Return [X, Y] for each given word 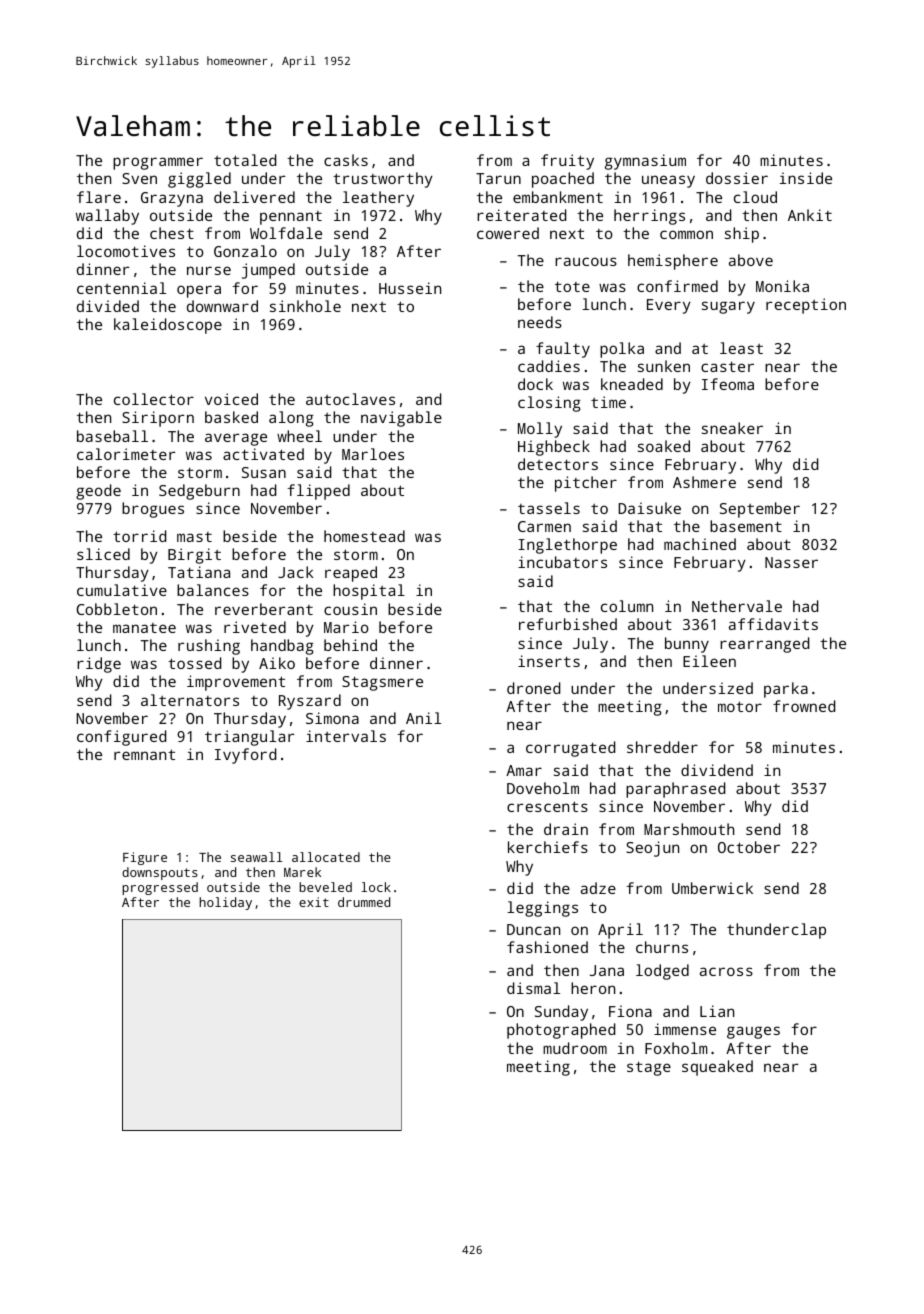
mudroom [575, 1048]
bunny [687, 645]
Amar [524, 770]
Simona [332, 718]
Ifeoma [728, 384]
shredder [662, 747]
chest [172, 233]
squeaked [717, 1068]
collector [154, 399]
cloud [755, 197]
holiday [225, 903]
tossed [194, 663]
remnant [144, 754]
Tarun [498, 178]
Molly [540, 430]
